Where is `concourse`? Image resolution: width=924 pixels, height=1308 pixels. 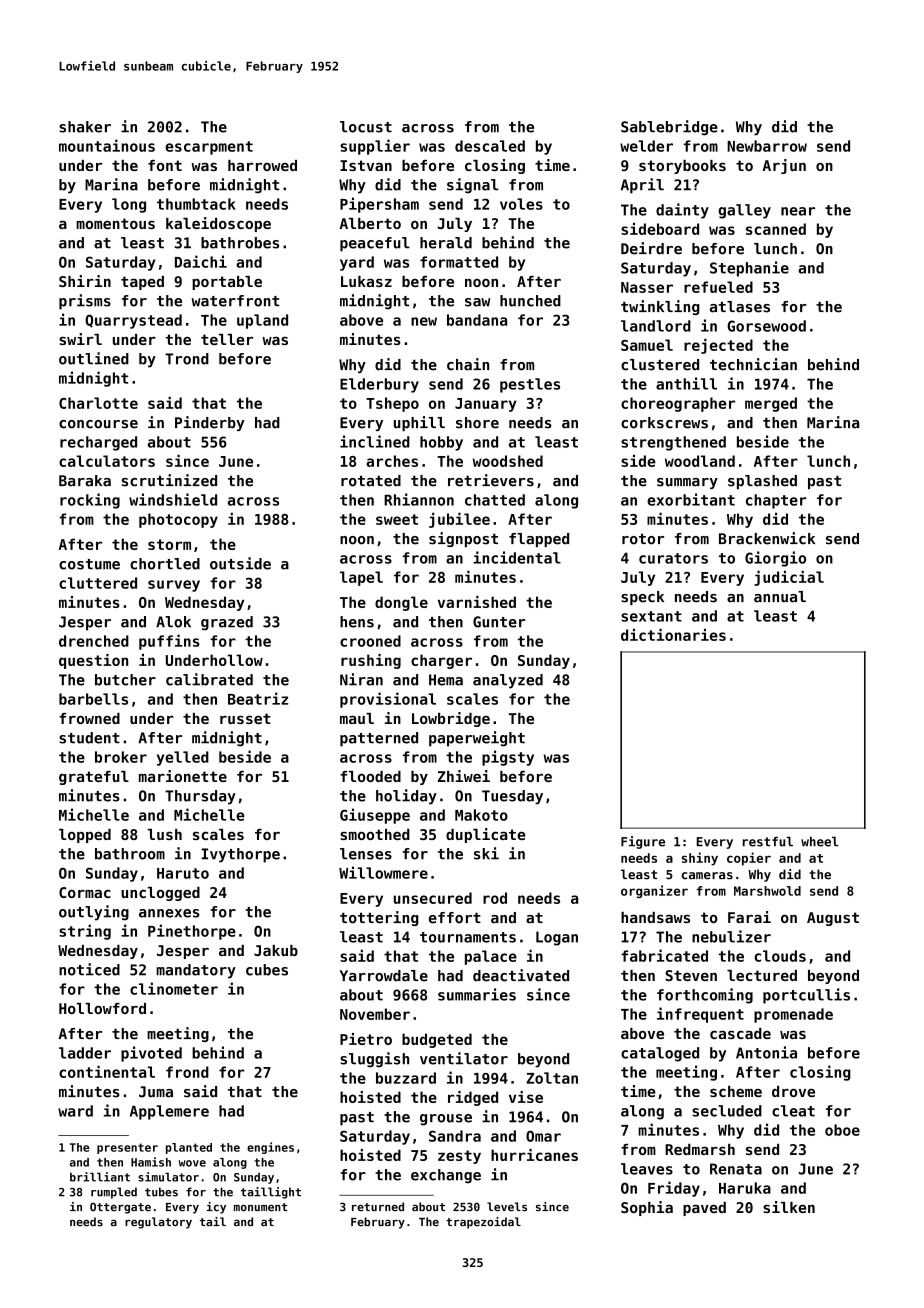
concourse is located at coordinates (98, 424).
